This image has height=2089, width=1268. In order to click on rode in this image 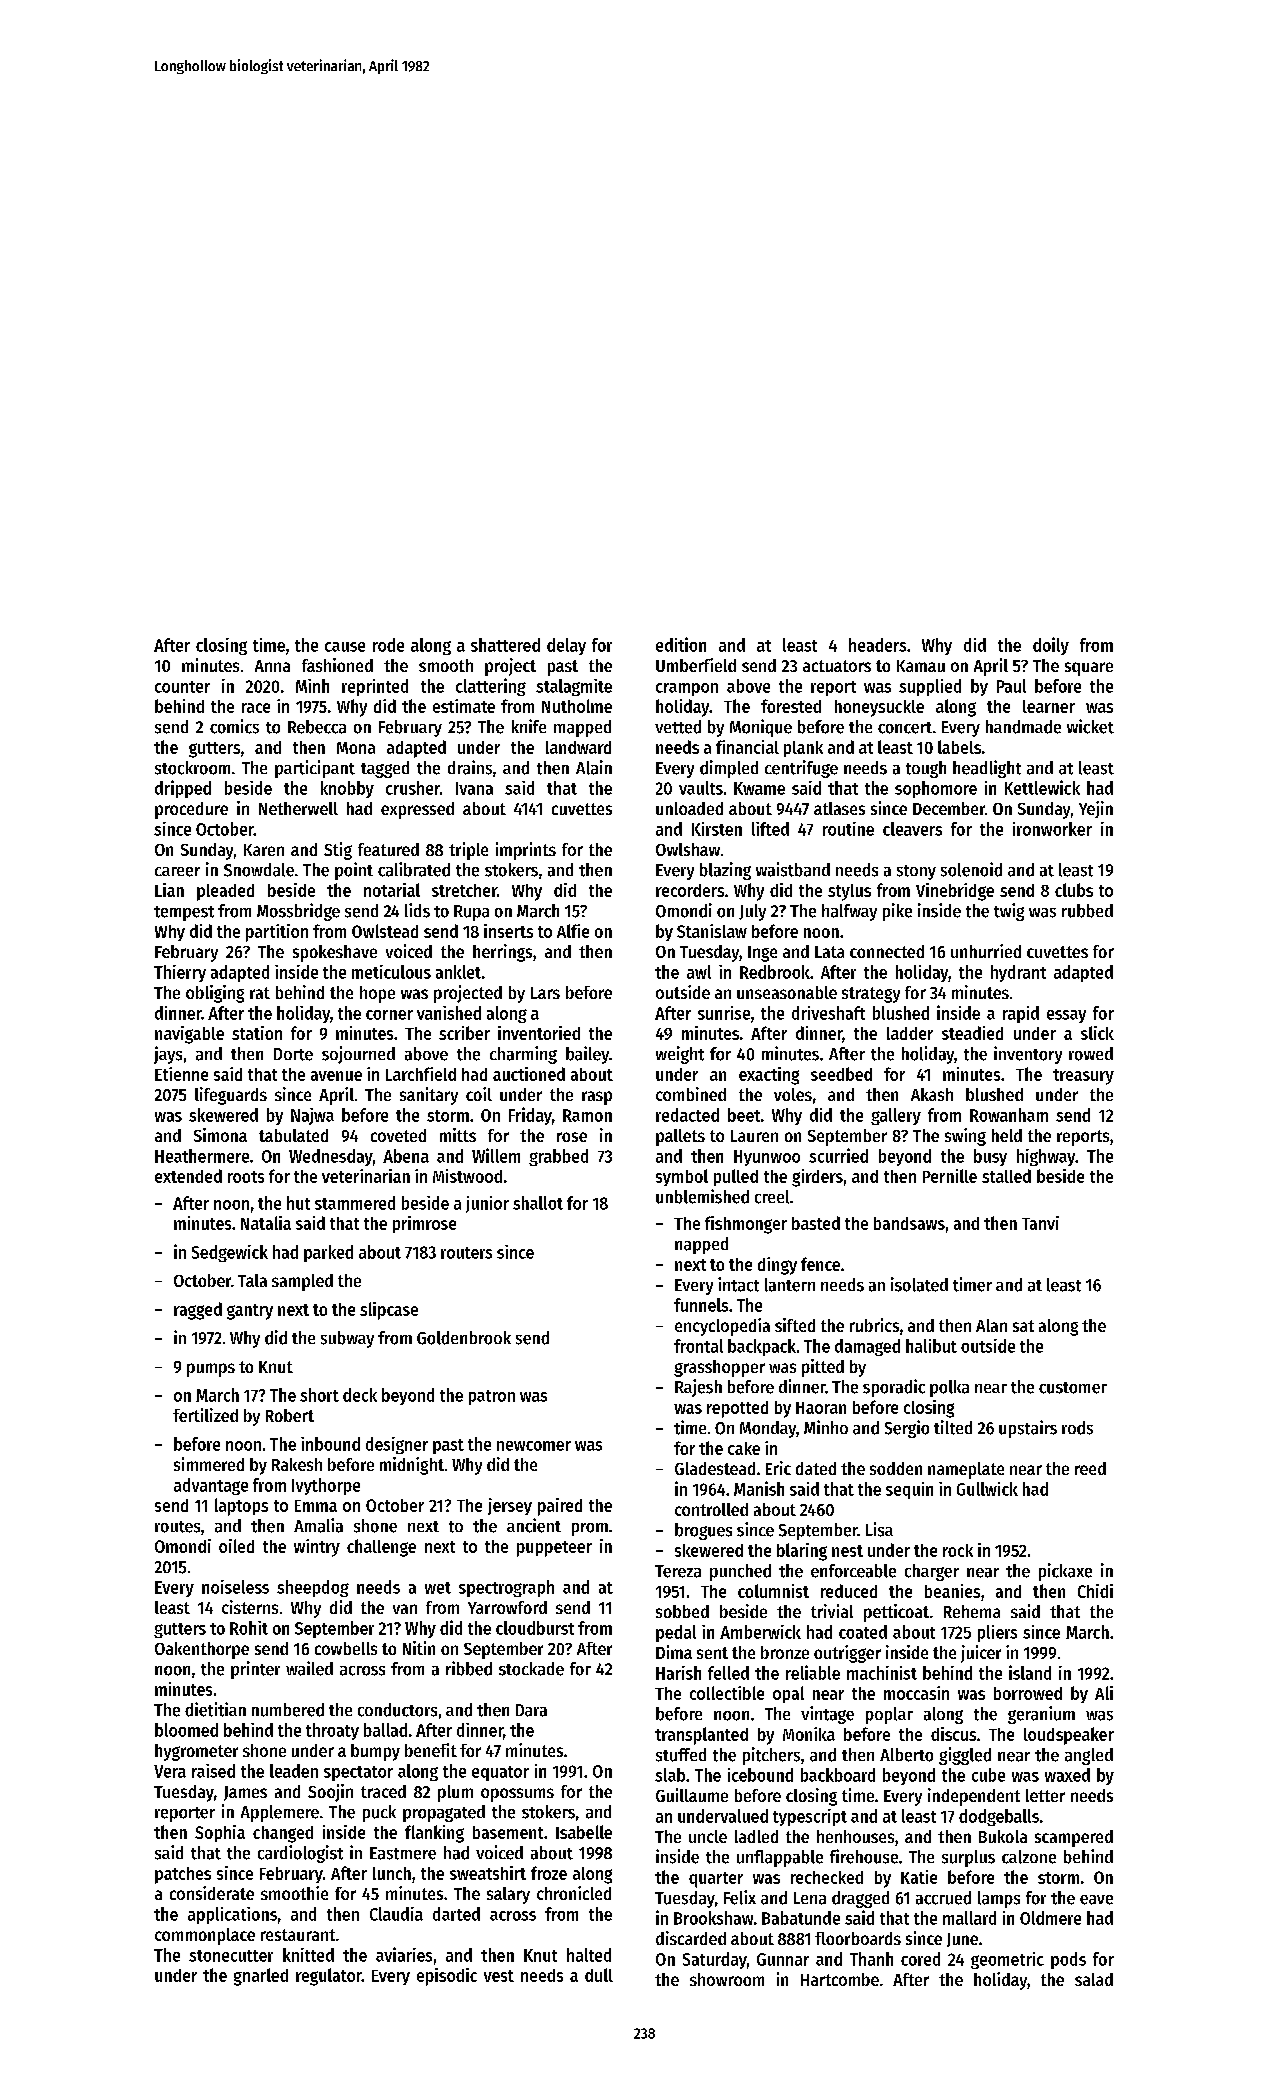, I will do `click(388, 645)`.
